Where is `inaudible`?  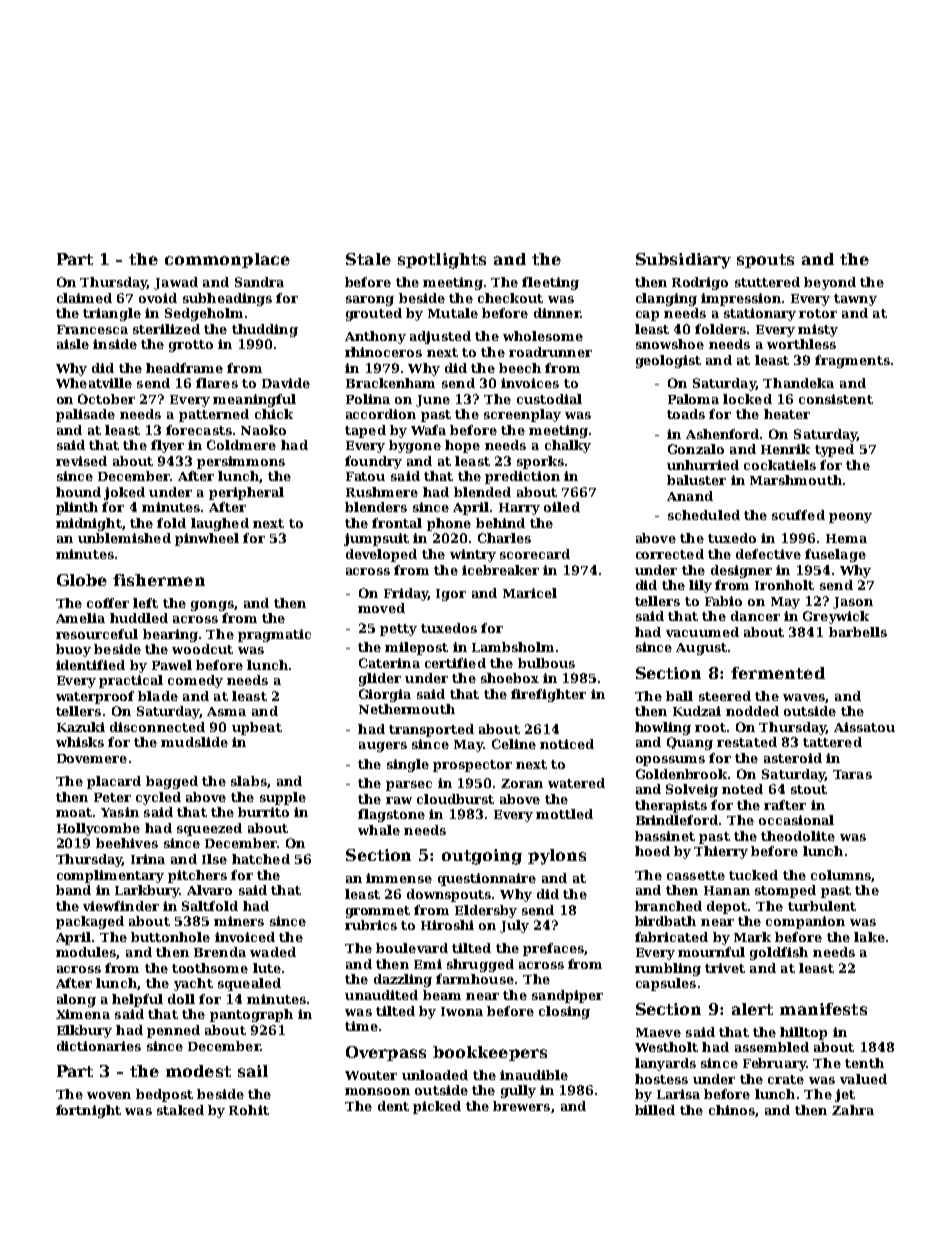 inaudible is located at coordinates (534, 1075).
